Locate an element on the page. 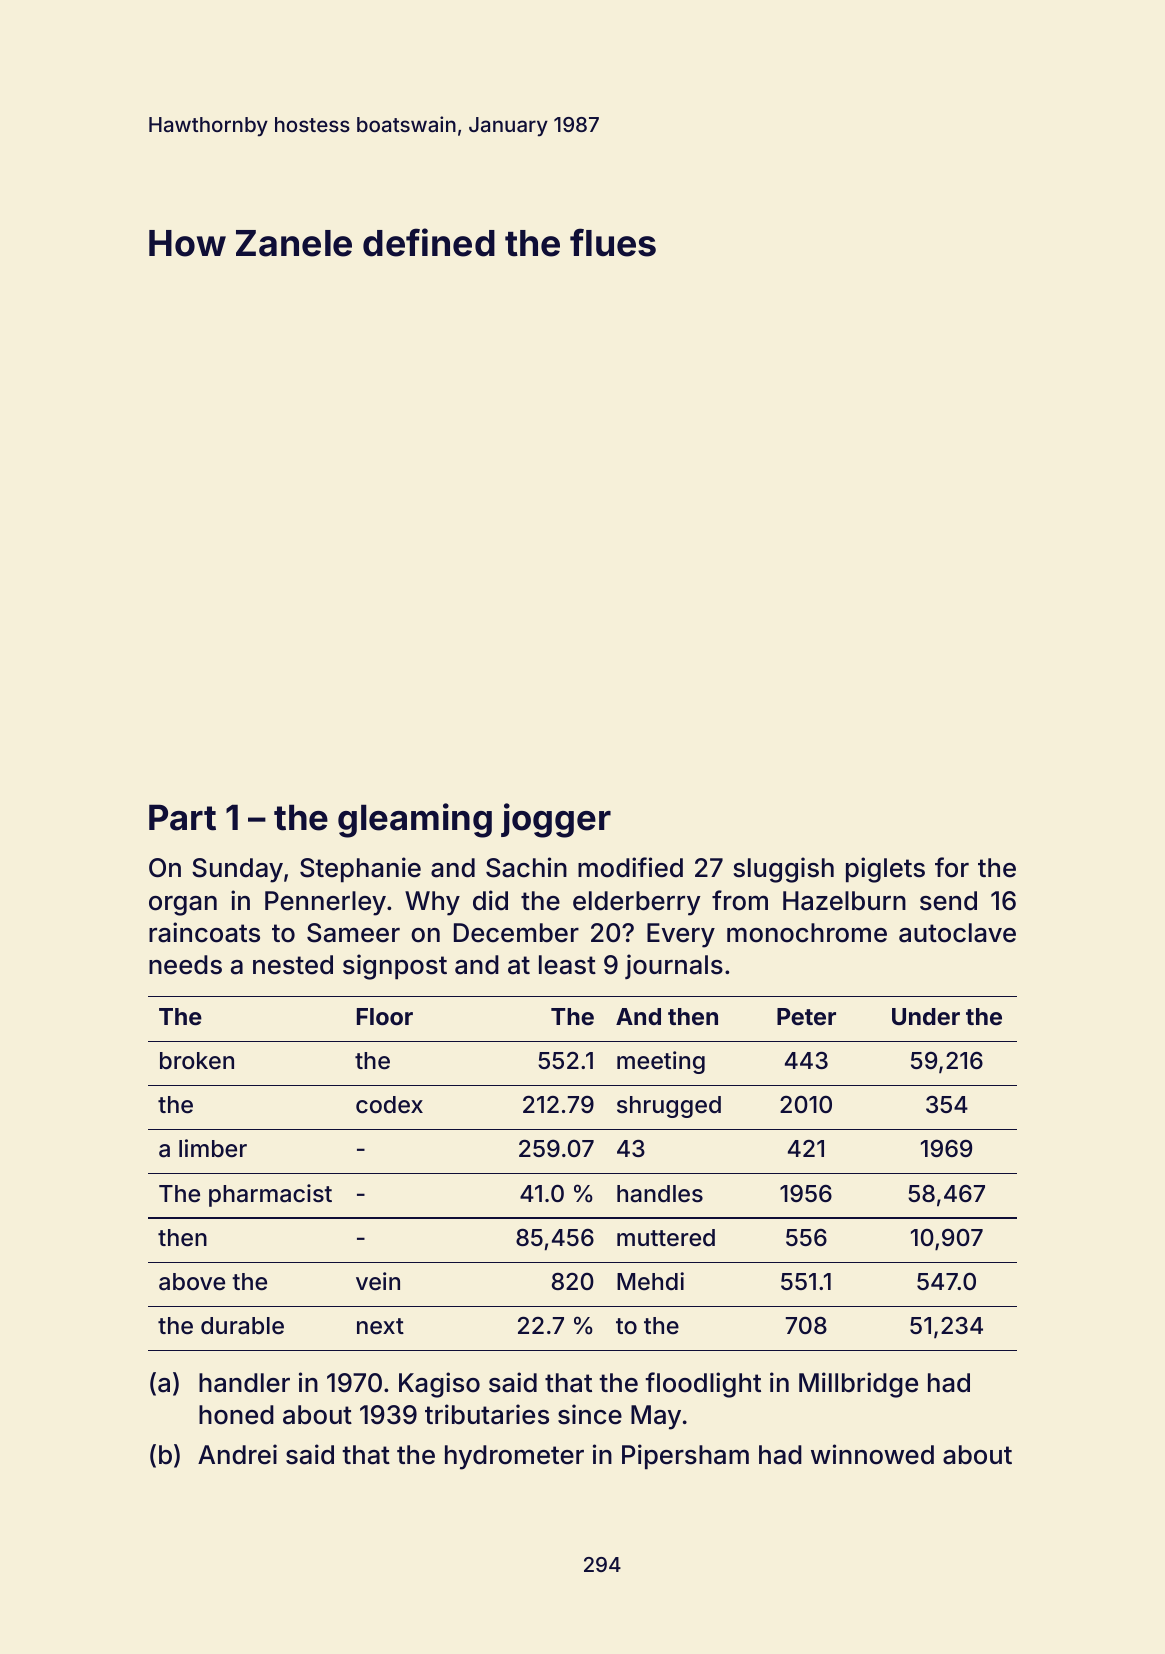 The width and height of the image is (1165, 1654). muttered is located at coordinates (666, 1238).
